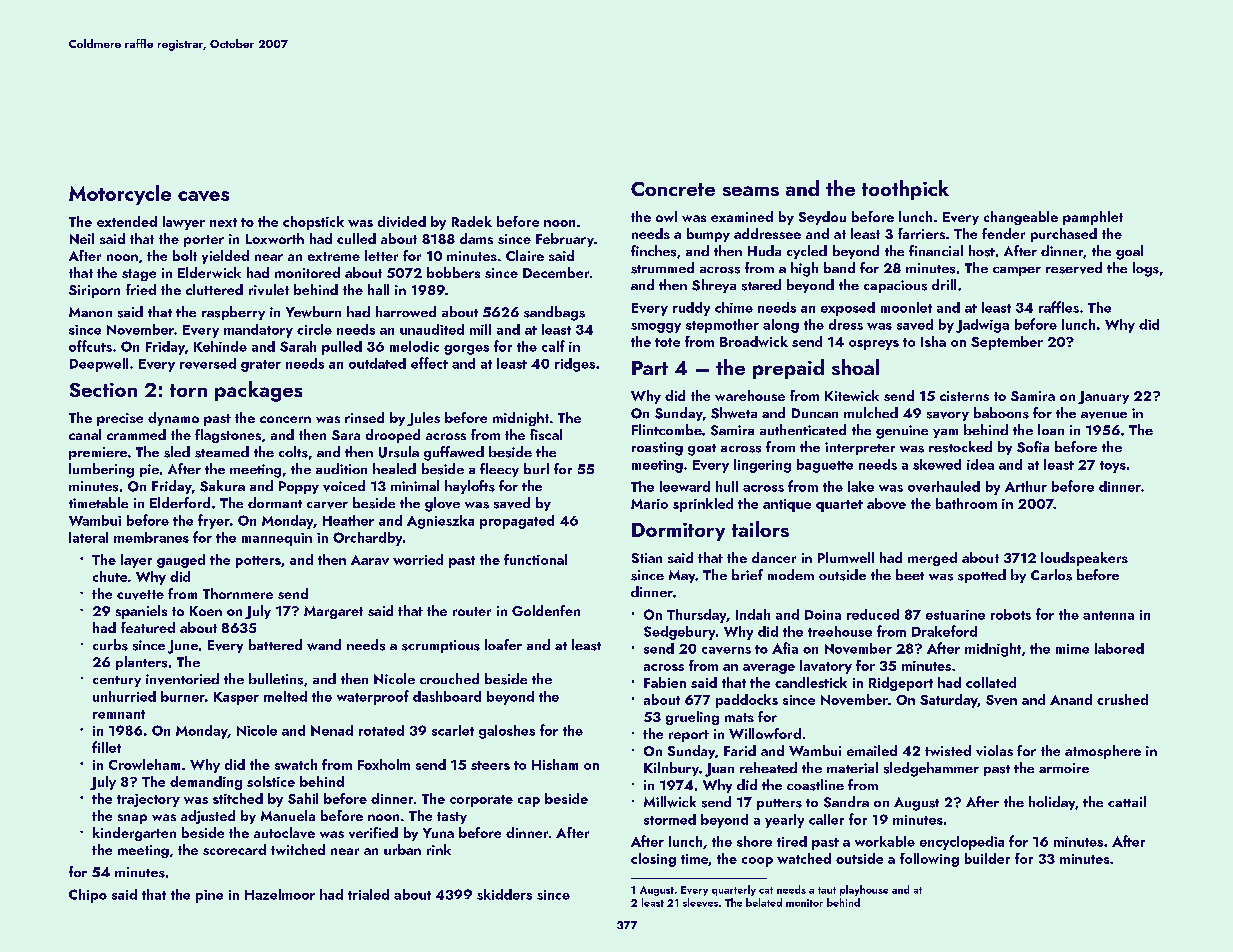 The height and width of the screenshot is (952, 1233). Describe the element at coordinates (373, 697) in the screenshot. I see `waterproof` at that location.
